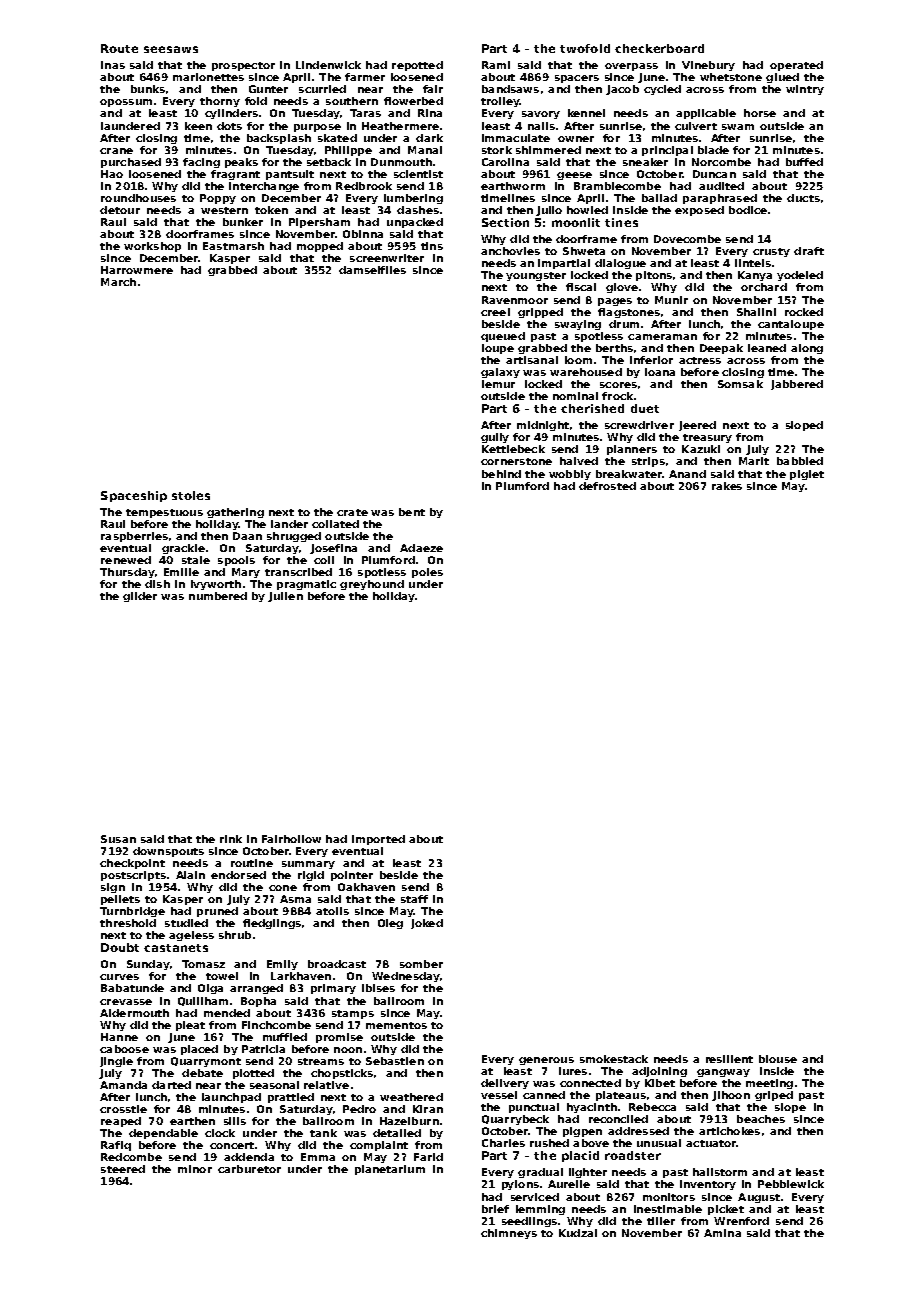 This document has width=924, height=1308. What do you see at coordinates (509, 1234) in the document?
I see `chimneys` at bounding box center [509, 1234].
